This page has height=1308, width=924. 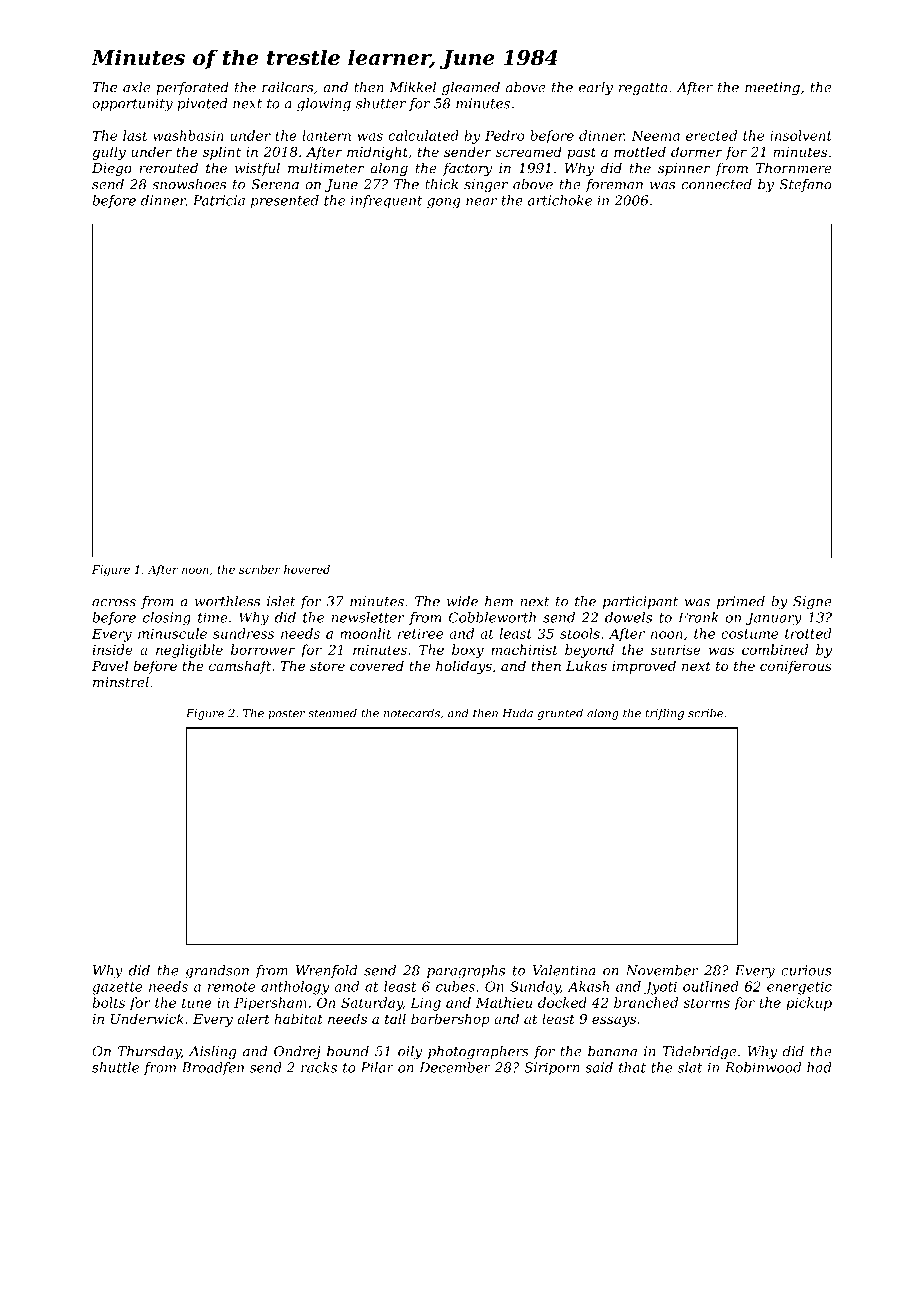 What do you see at coordinates (286, 714) in the page?
I see `poster` at bounding box center [286, 714].
